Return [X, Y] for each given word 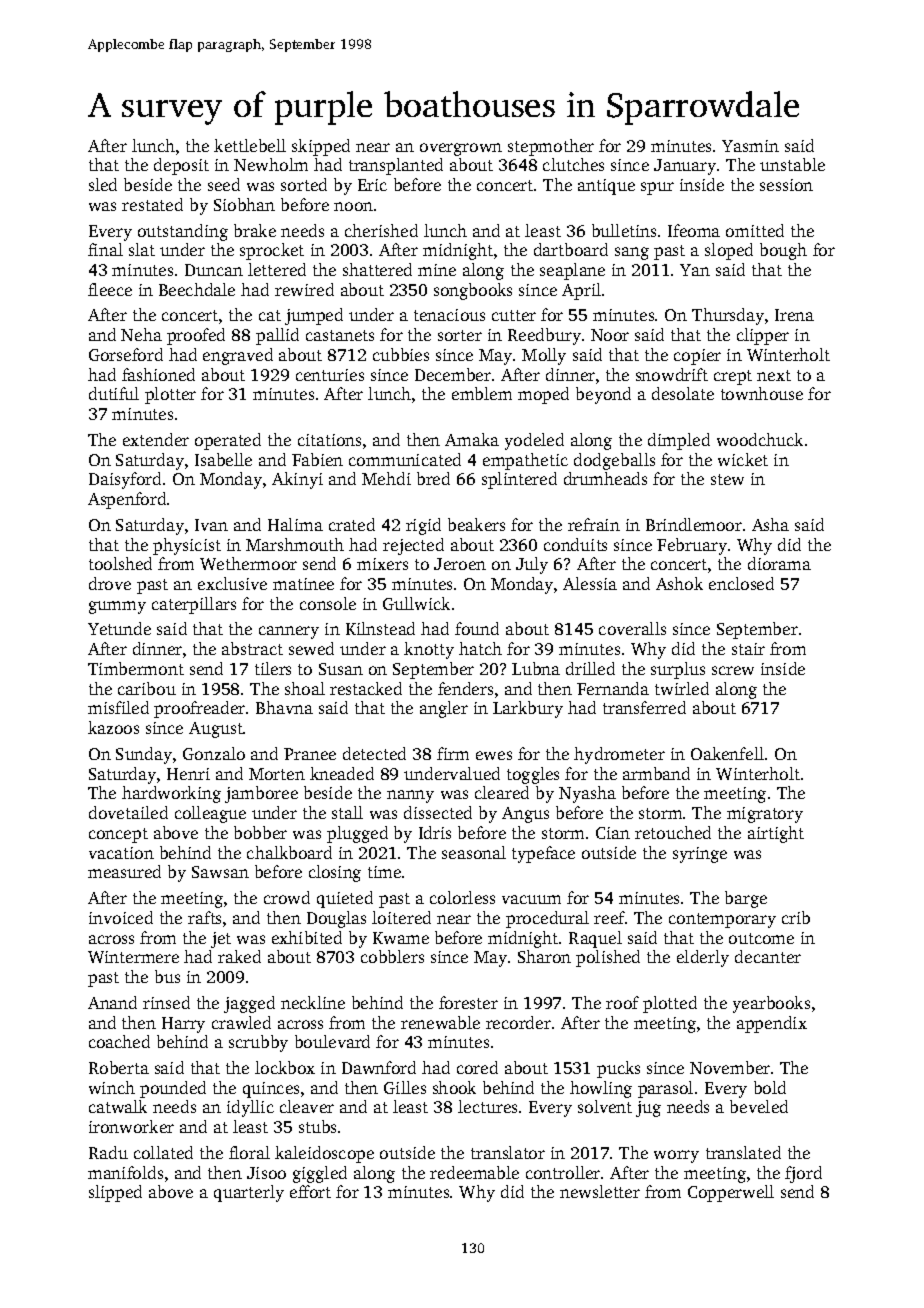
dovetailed [128, 812]
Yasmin [750, 146]
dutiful [114, 393]
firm [453, 753]
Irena [794, 315]
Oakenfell [727, 753]
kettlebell [250, 145]
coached [119, 1041]
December [453, 374]
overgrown [461, 149]
